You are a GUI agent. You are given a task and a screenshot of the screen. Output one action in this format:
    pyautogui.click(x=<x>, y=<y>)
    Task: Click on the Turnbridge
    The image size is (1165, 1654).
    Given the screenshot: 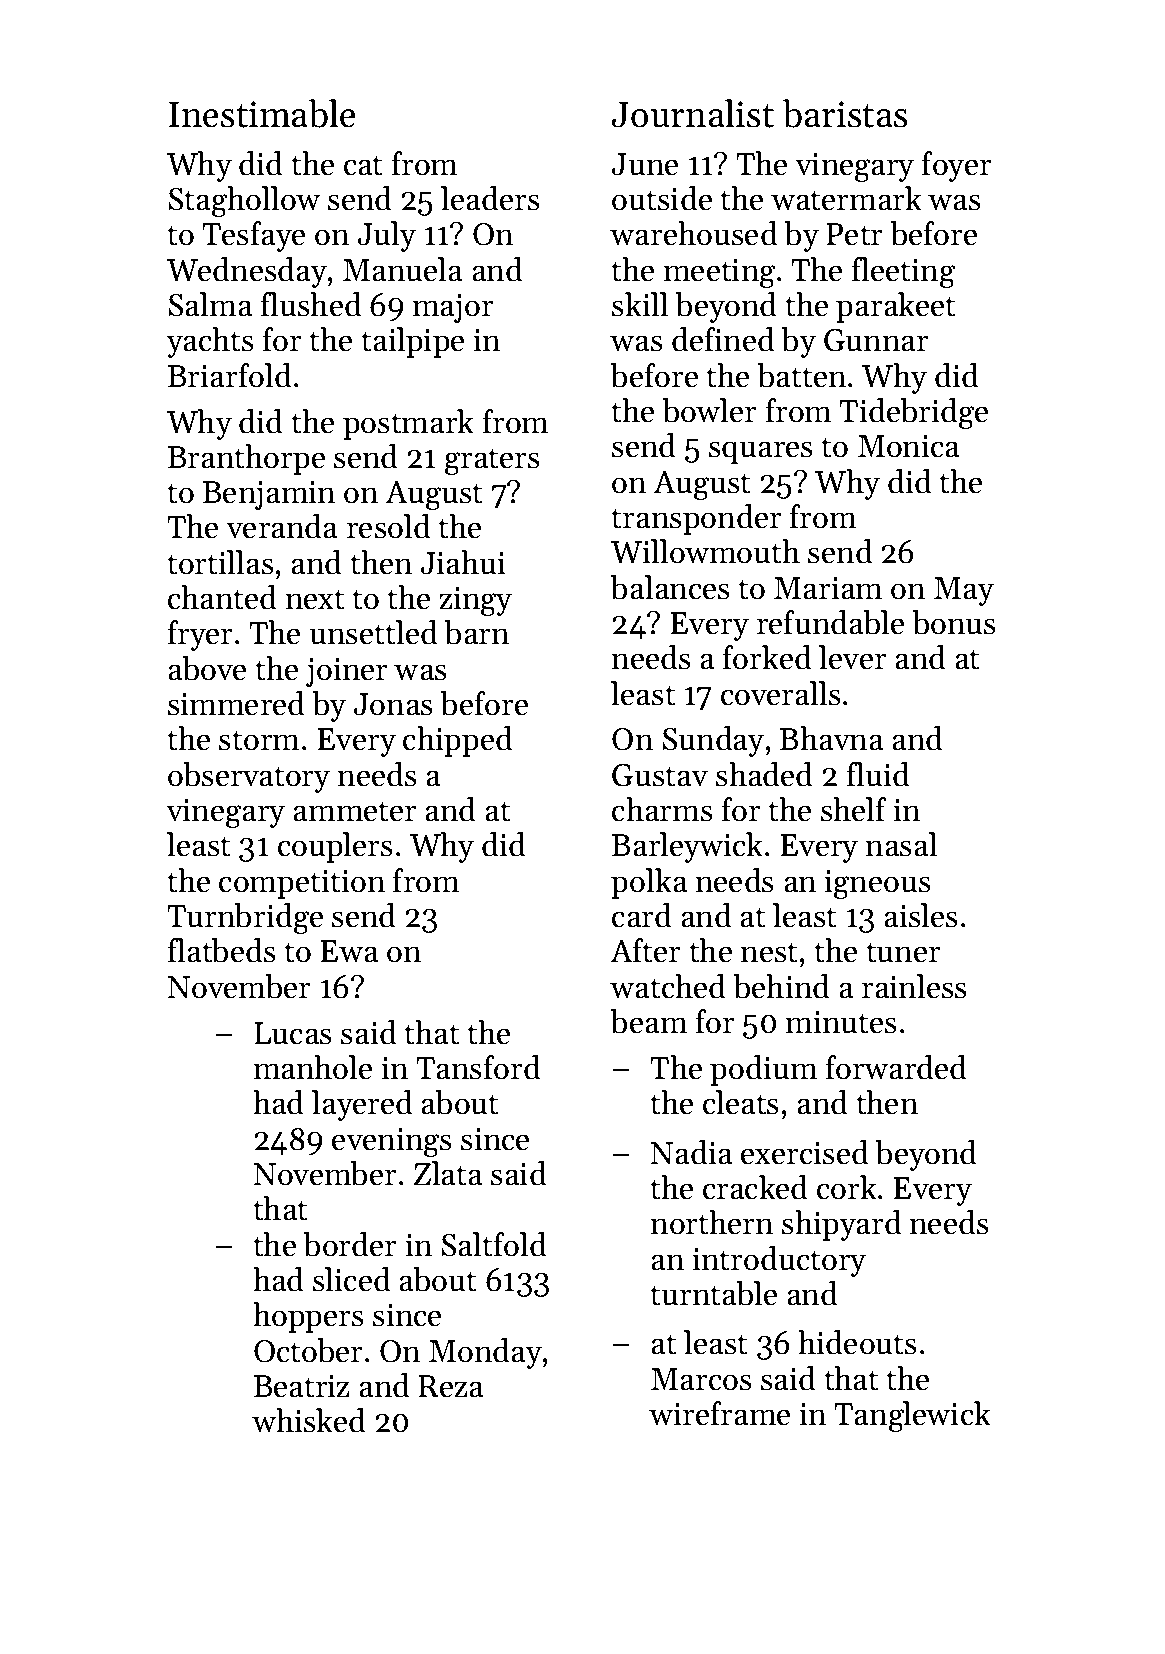 What is the action you would take?
    pyautogui.click(x=245, y=919)
